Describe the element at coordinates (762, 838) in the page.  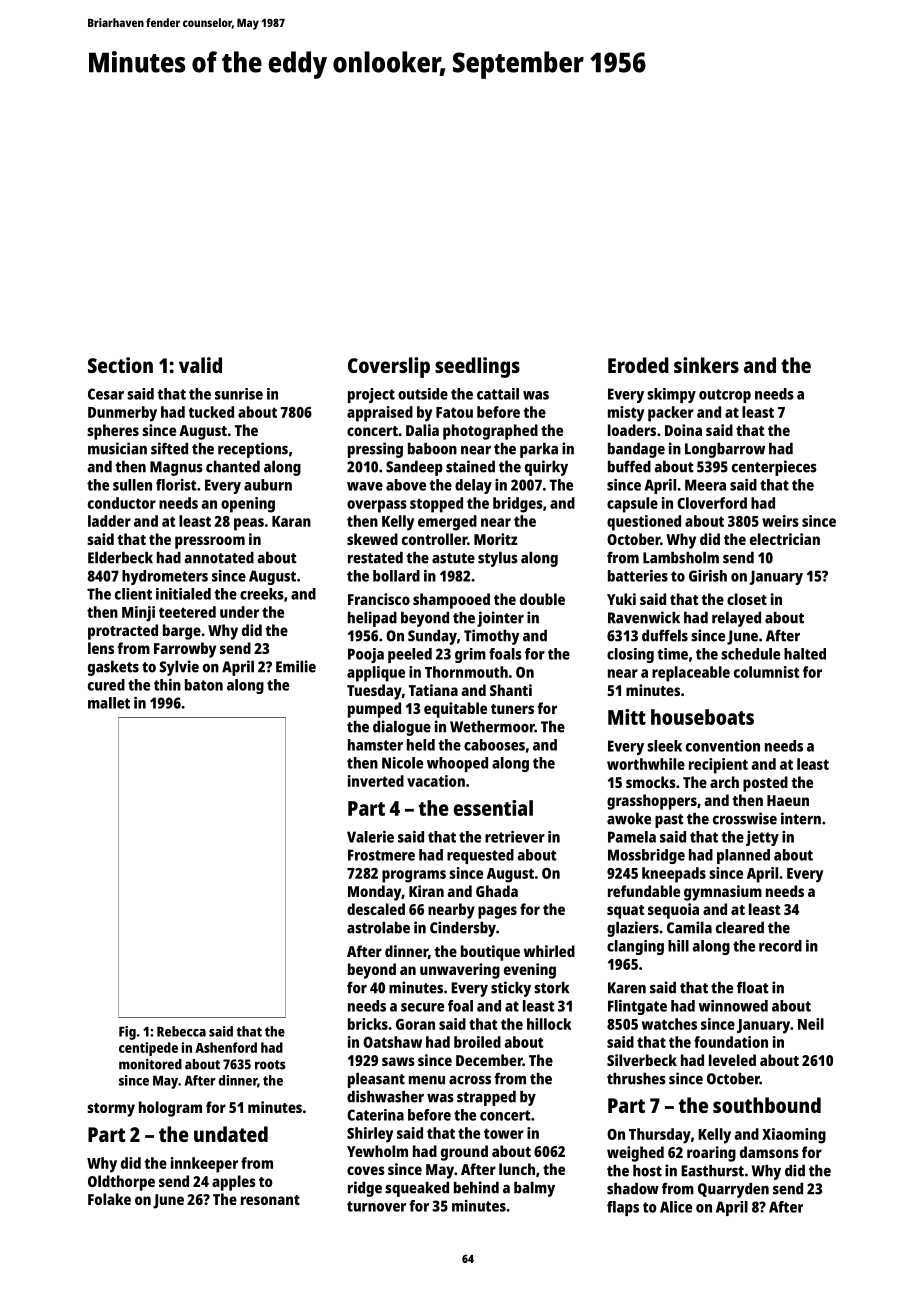
I see `jetty` at that location.
